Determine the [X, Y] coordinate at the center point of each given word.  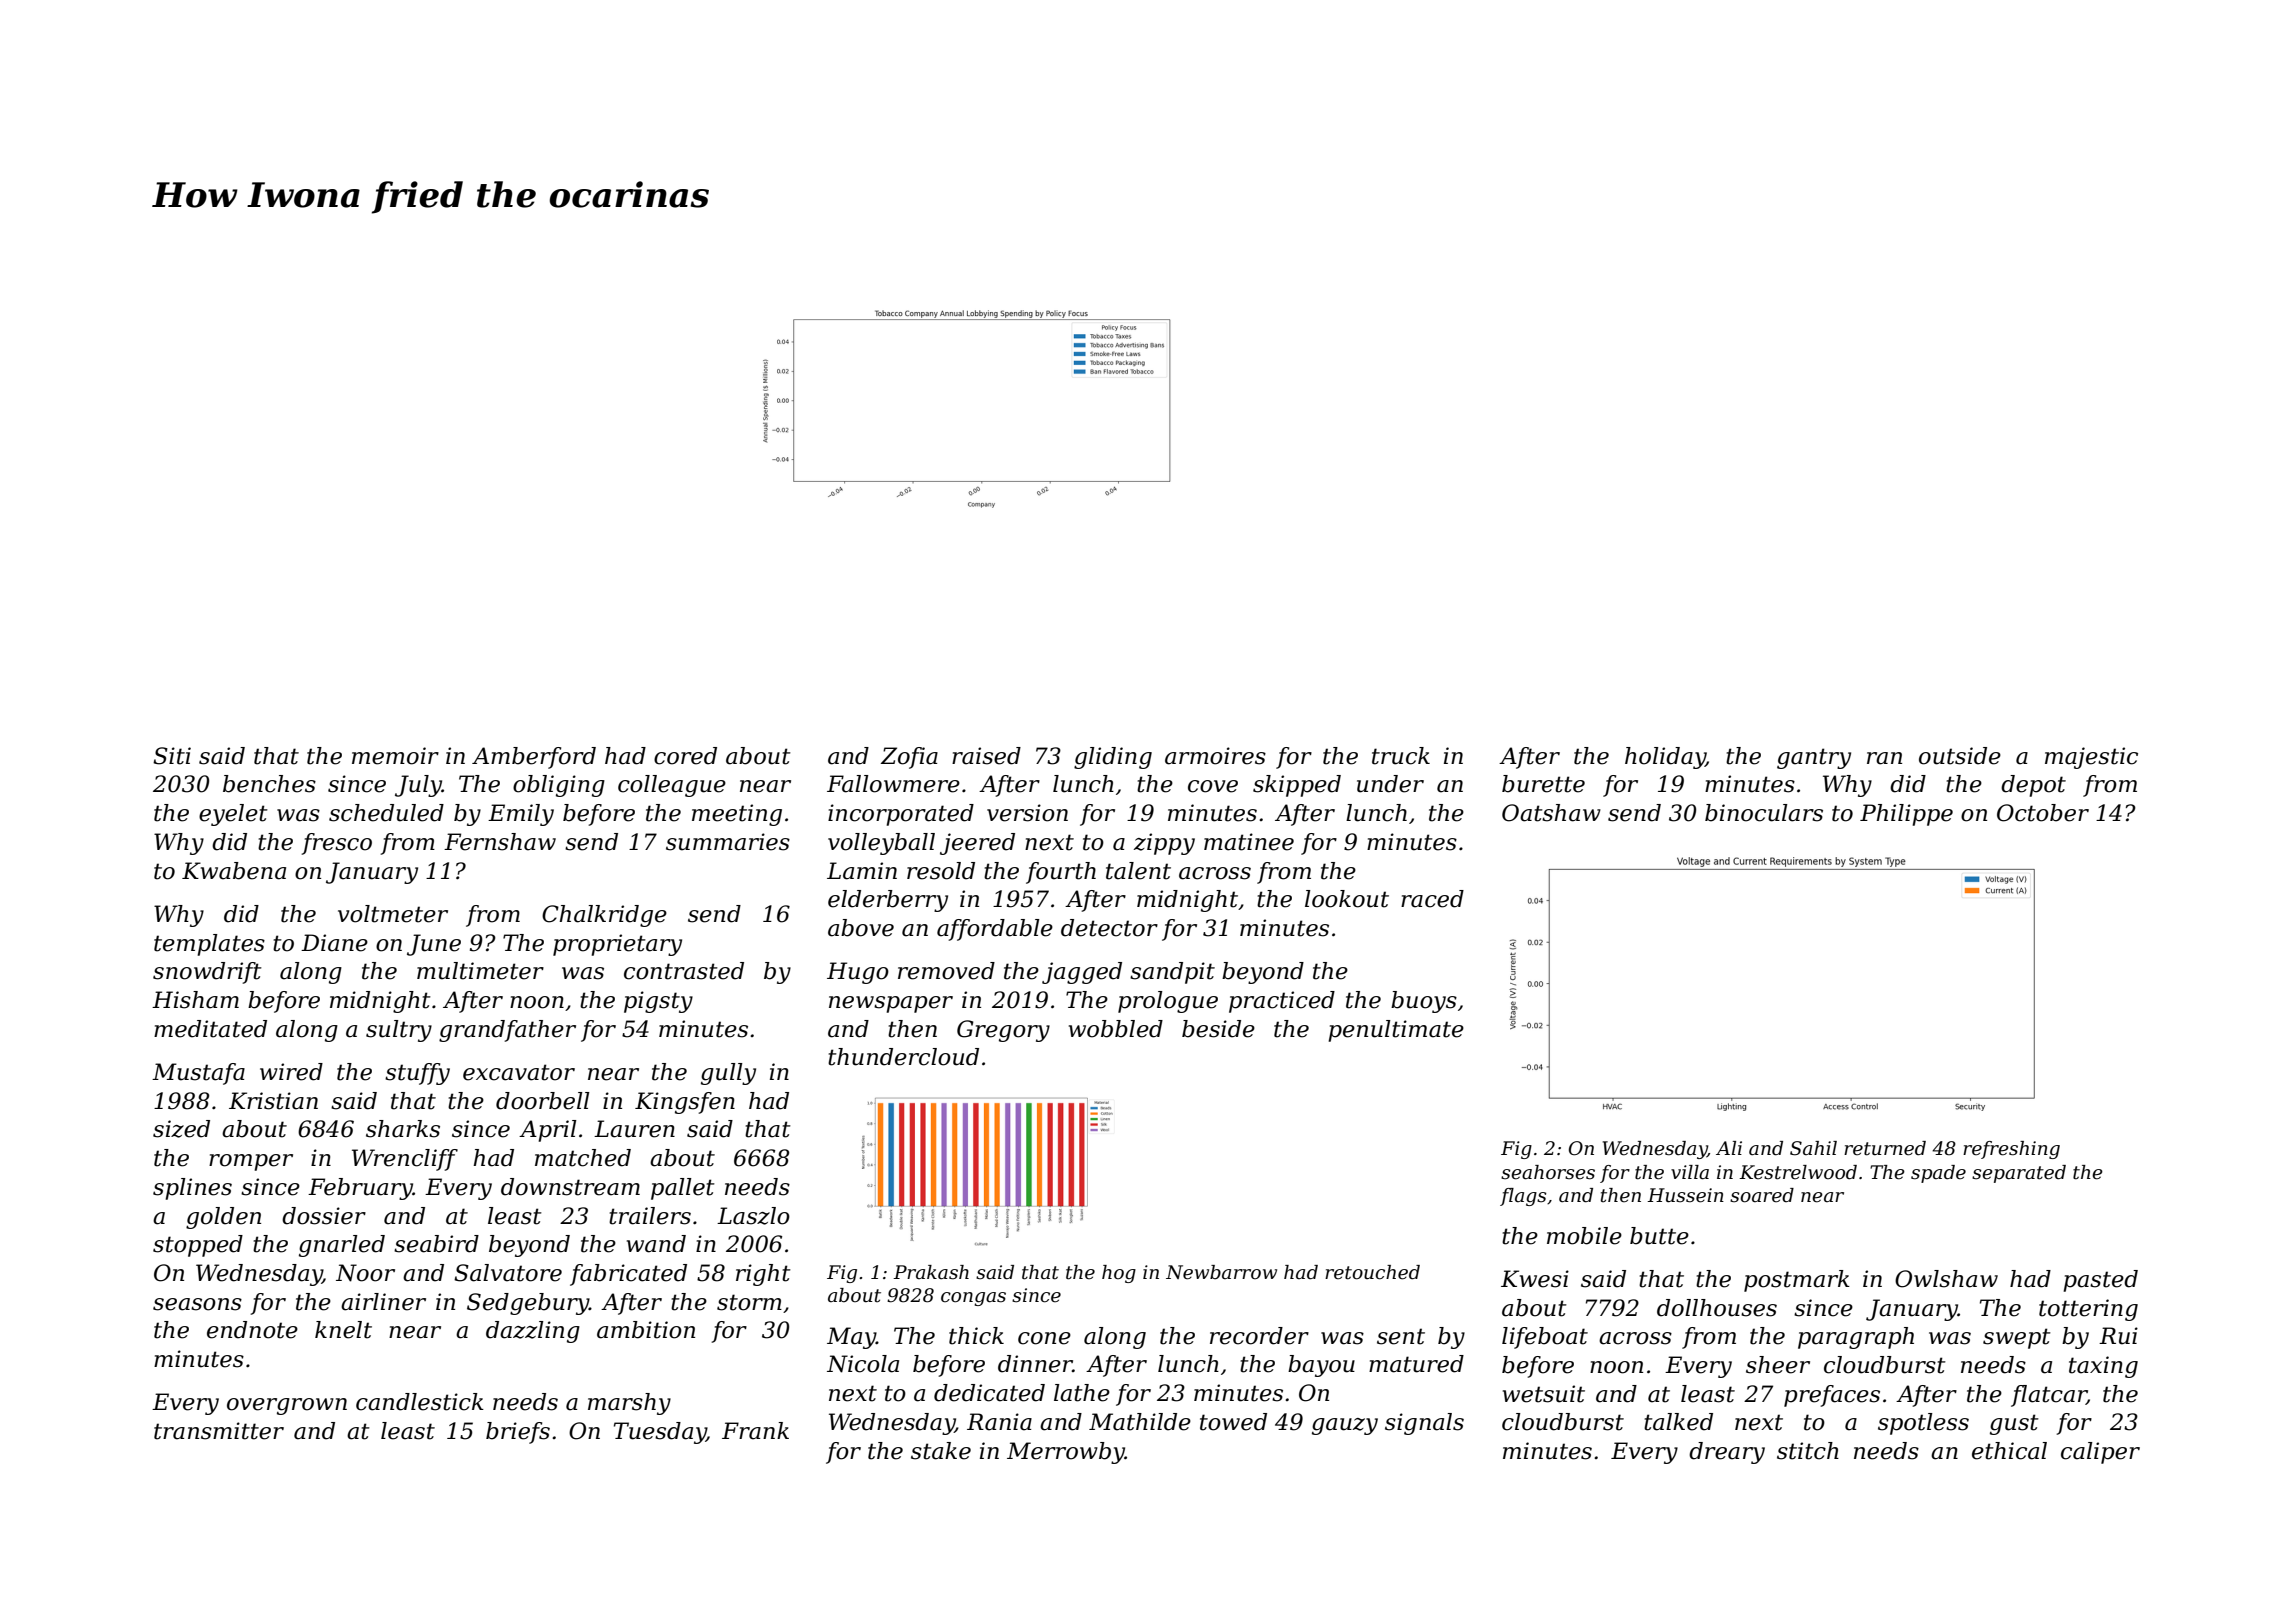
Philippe [1906, 815]
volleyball [881, 844]
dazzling [533, 1332]
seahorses [1548, 1172]
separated [2019, 1174]
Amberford [534, 758]
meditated [210, 1029]
